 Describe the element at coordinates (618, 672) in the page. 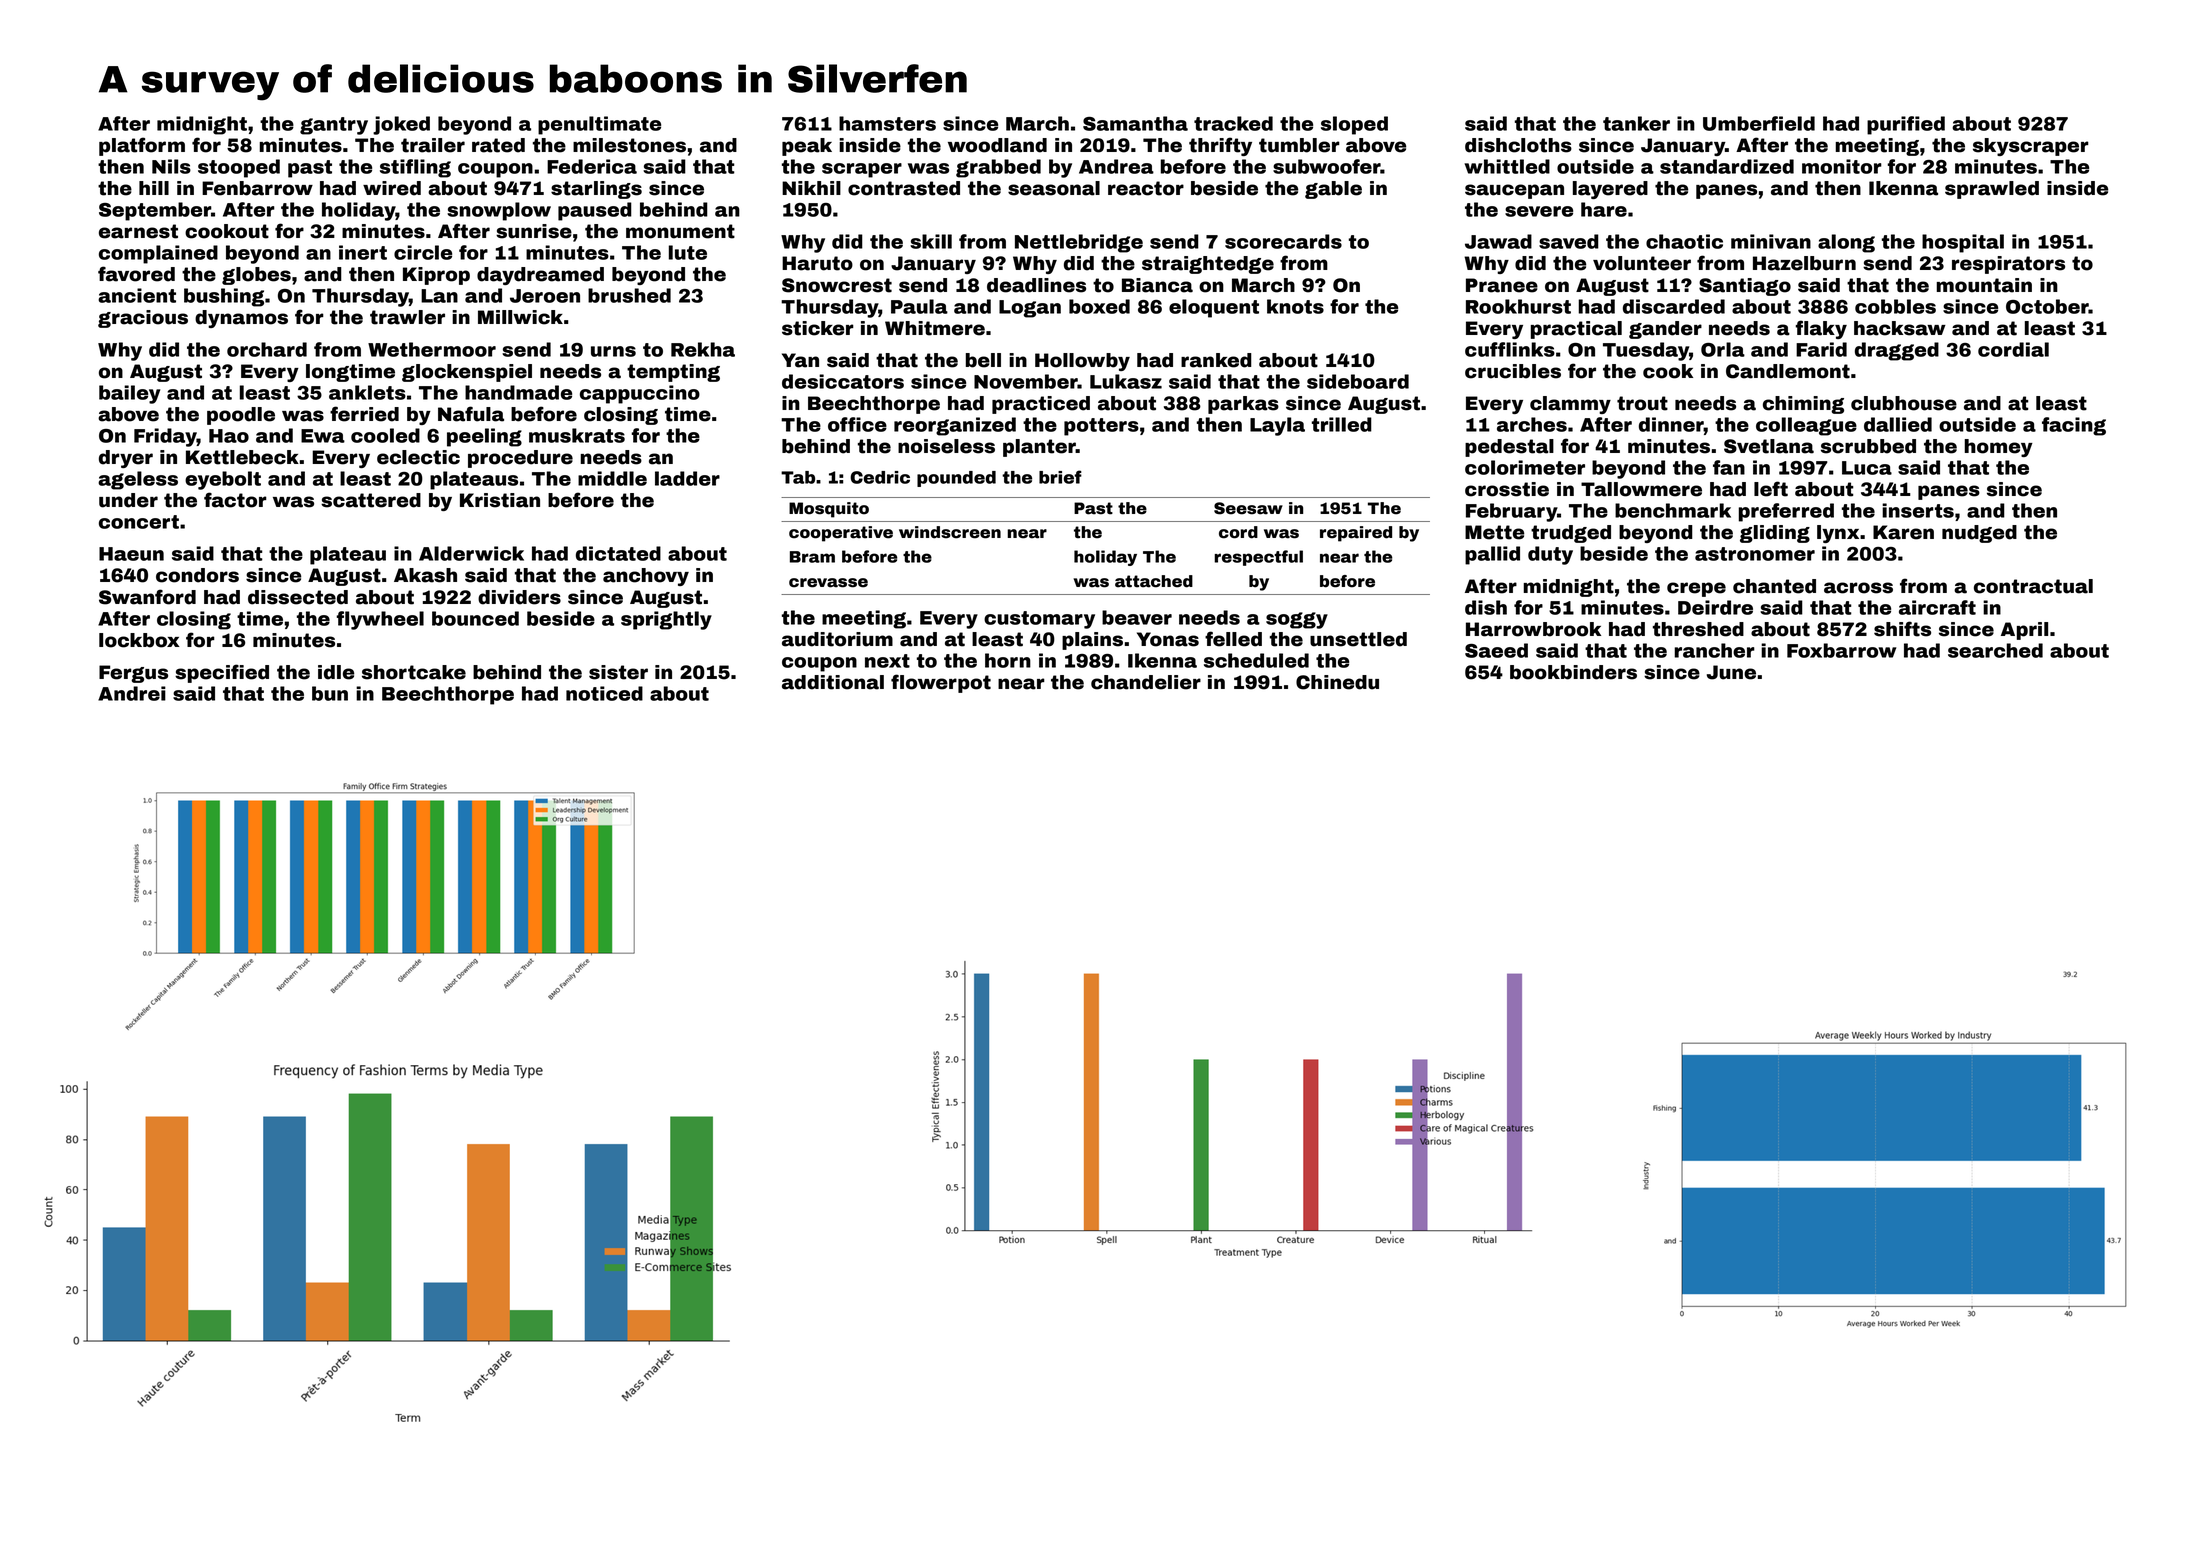

I see `sister` at that location.
